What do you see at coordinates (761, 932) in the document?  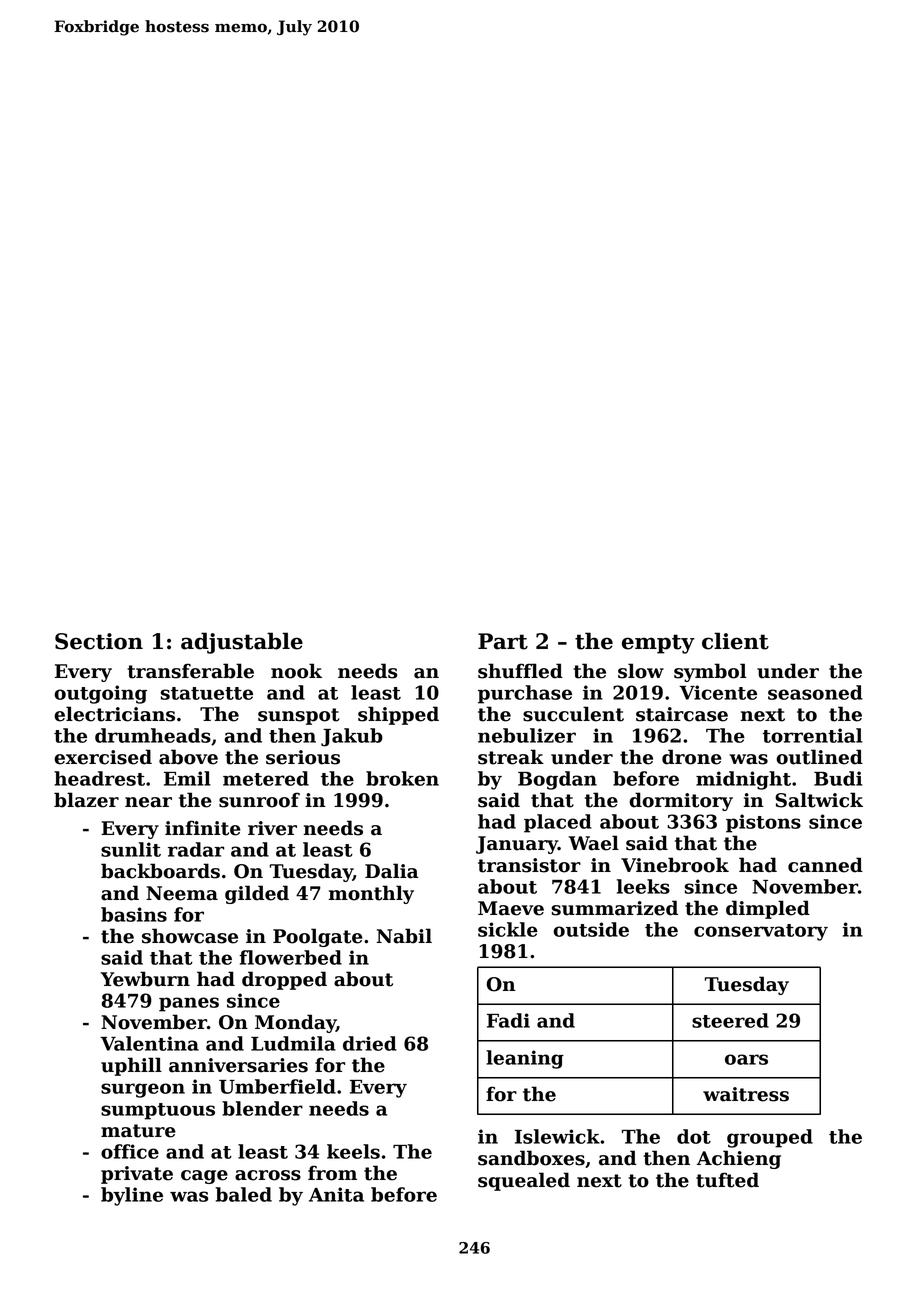 I see `conservatory` at bounding box center [761, 932].
